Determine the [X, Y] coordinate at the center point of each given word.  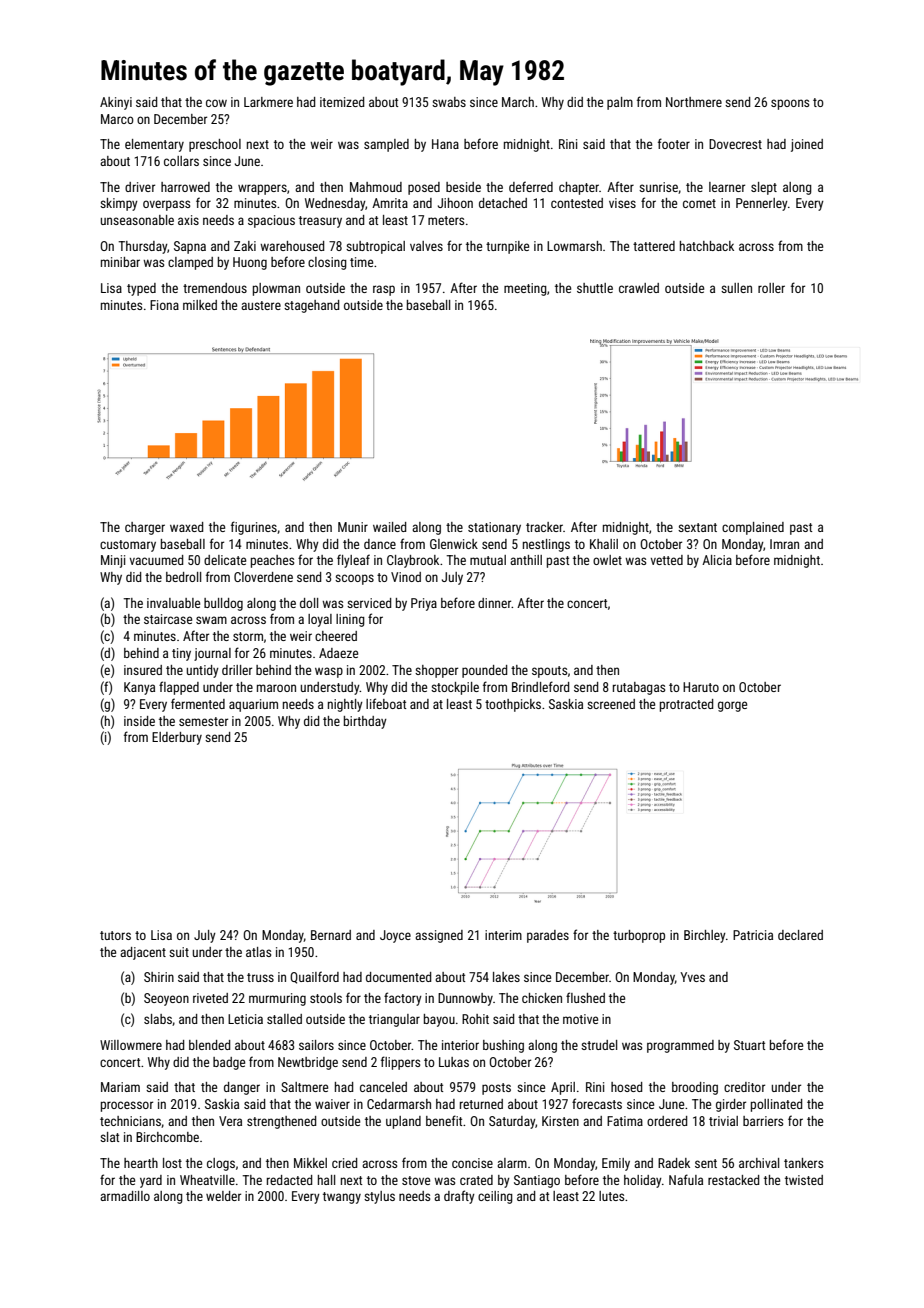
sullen [736, 288]
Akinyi [116, 103]
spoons [790, 104]
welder [223, 1196]
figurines [254, 528]
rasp [384, 290]
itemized [342, 102]
